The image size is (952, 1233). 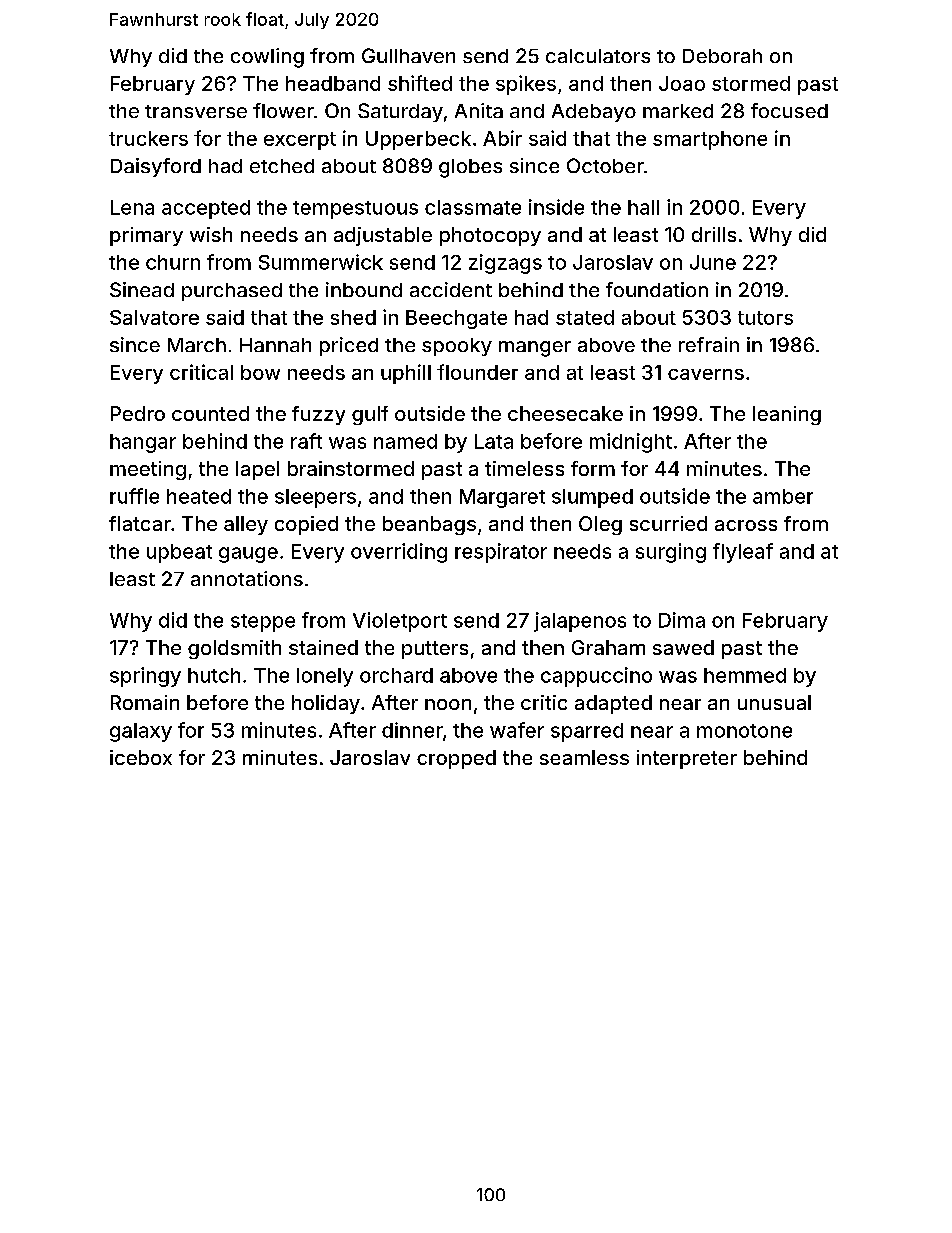 I want to click on Gullhaven, so click(x=408, y=55).
